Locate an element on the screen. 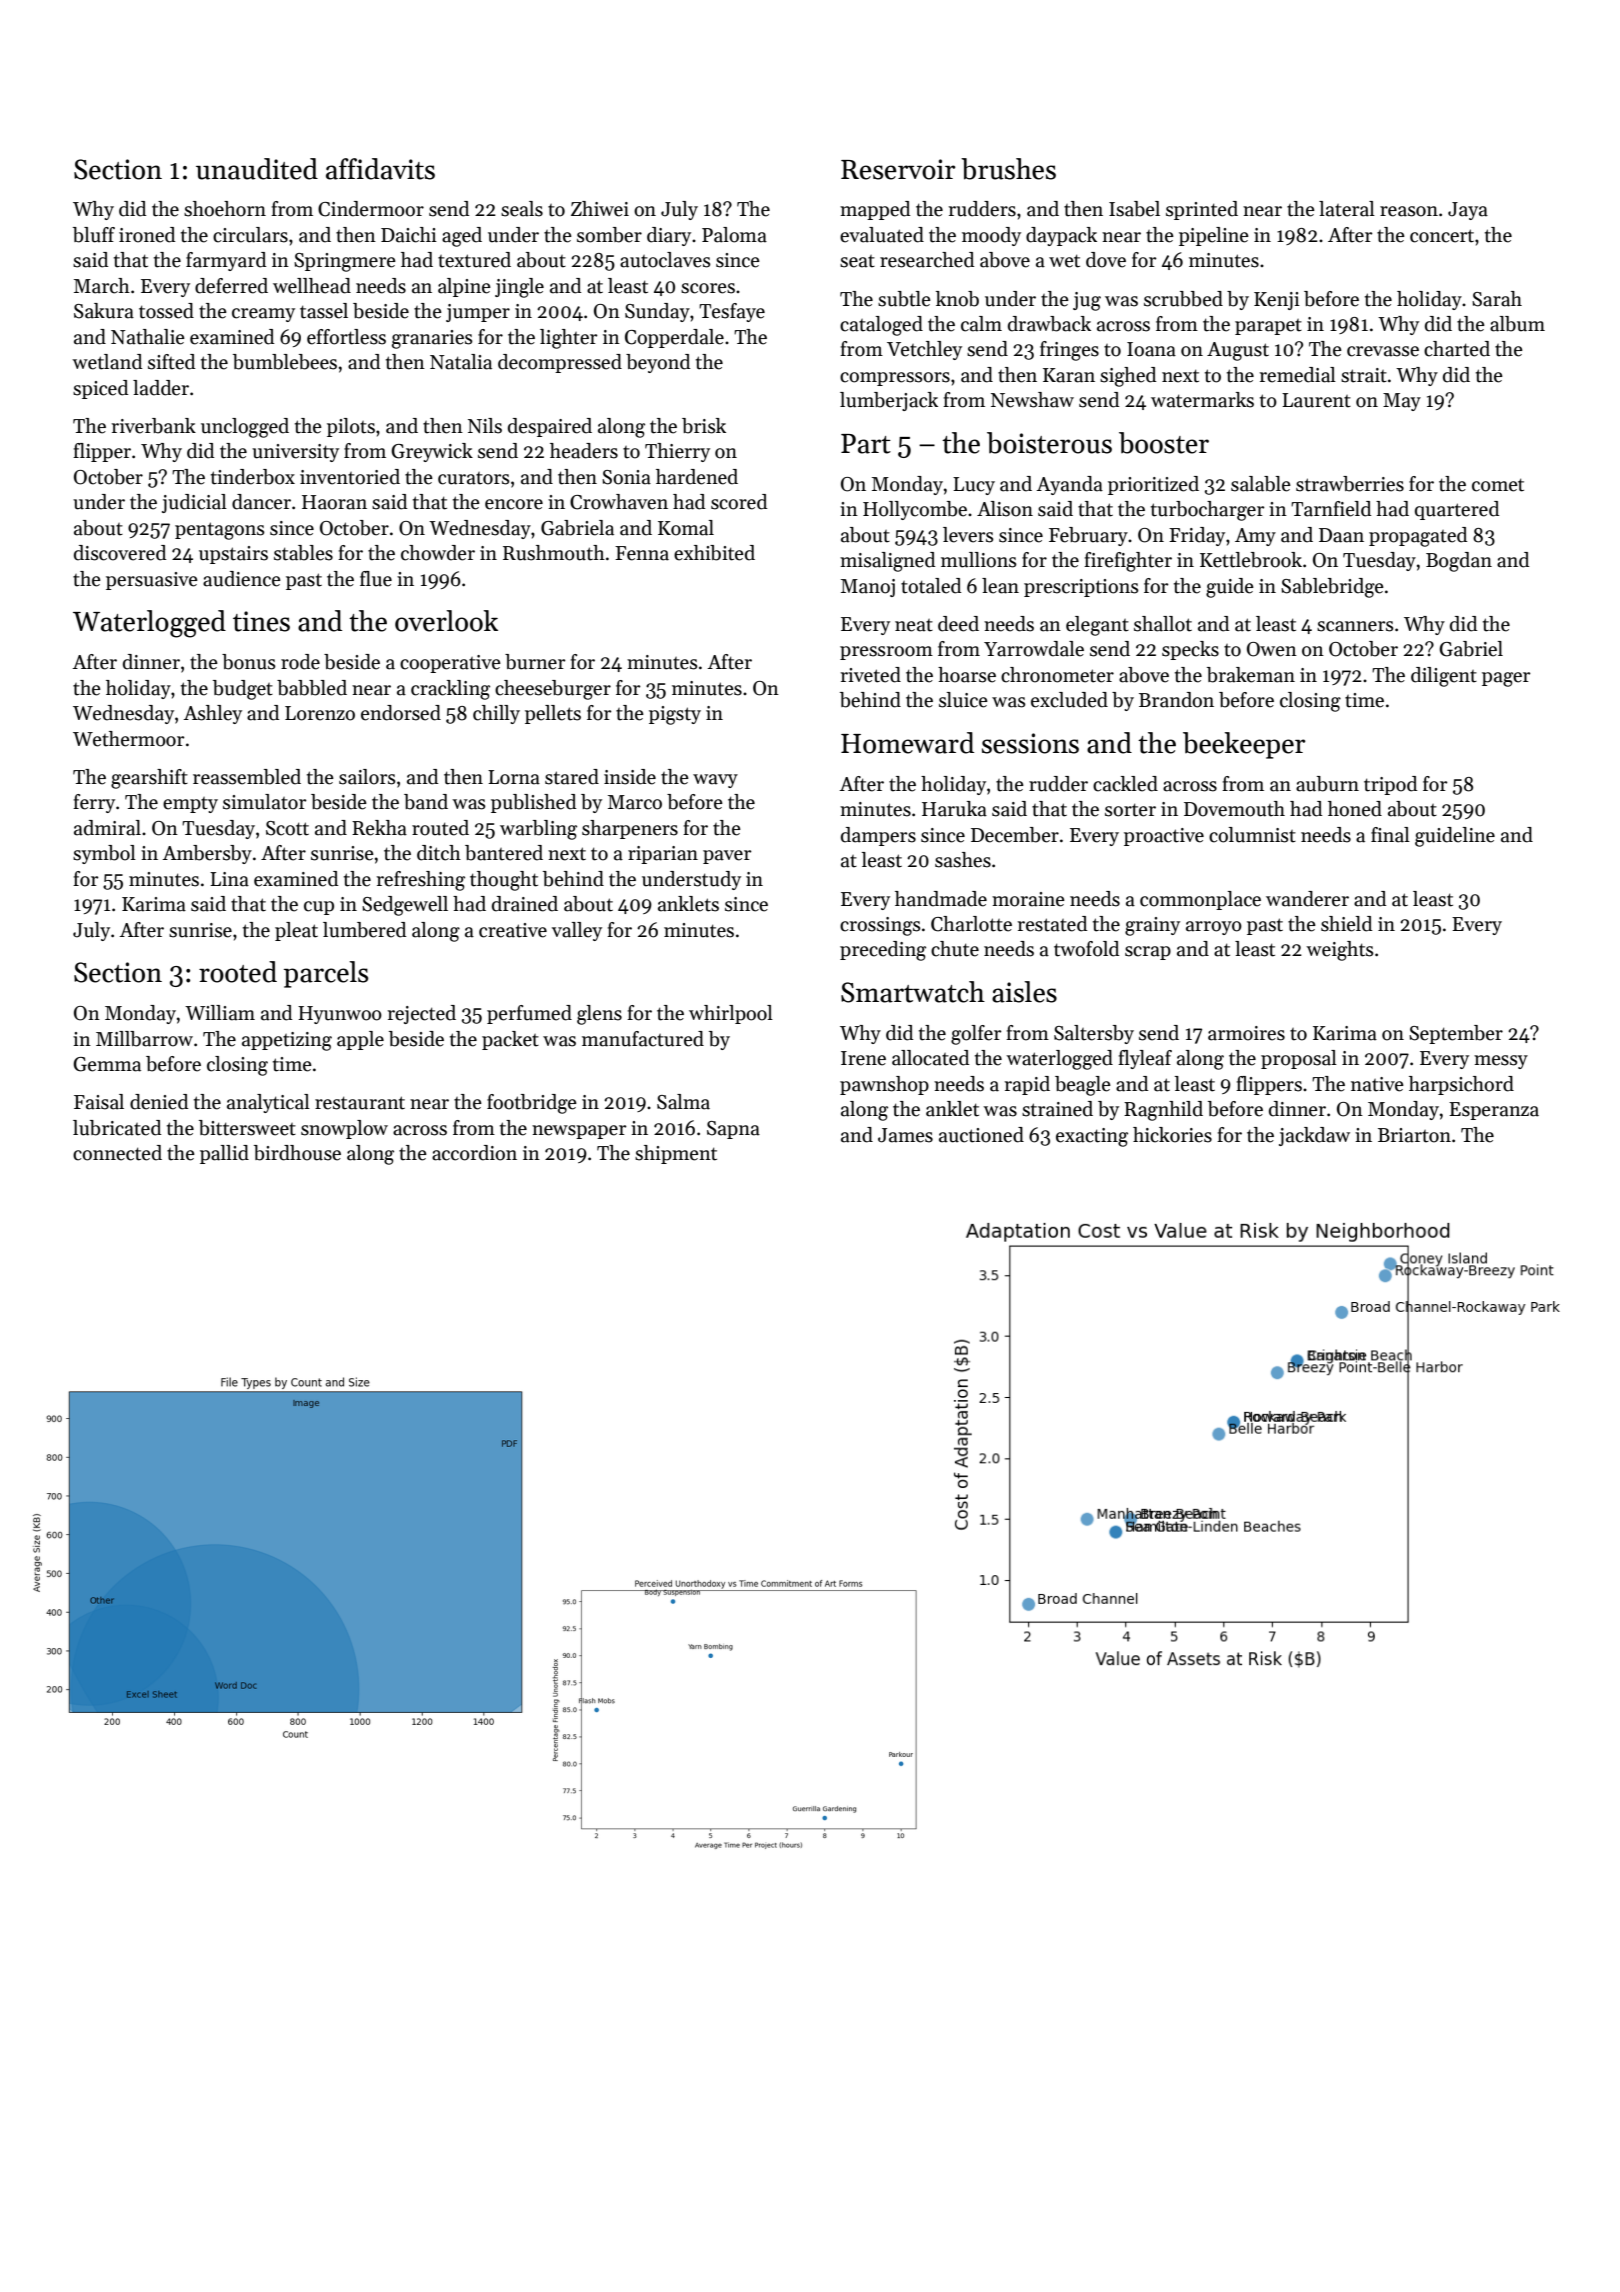  sashes is located at coordinates (963, 860).
